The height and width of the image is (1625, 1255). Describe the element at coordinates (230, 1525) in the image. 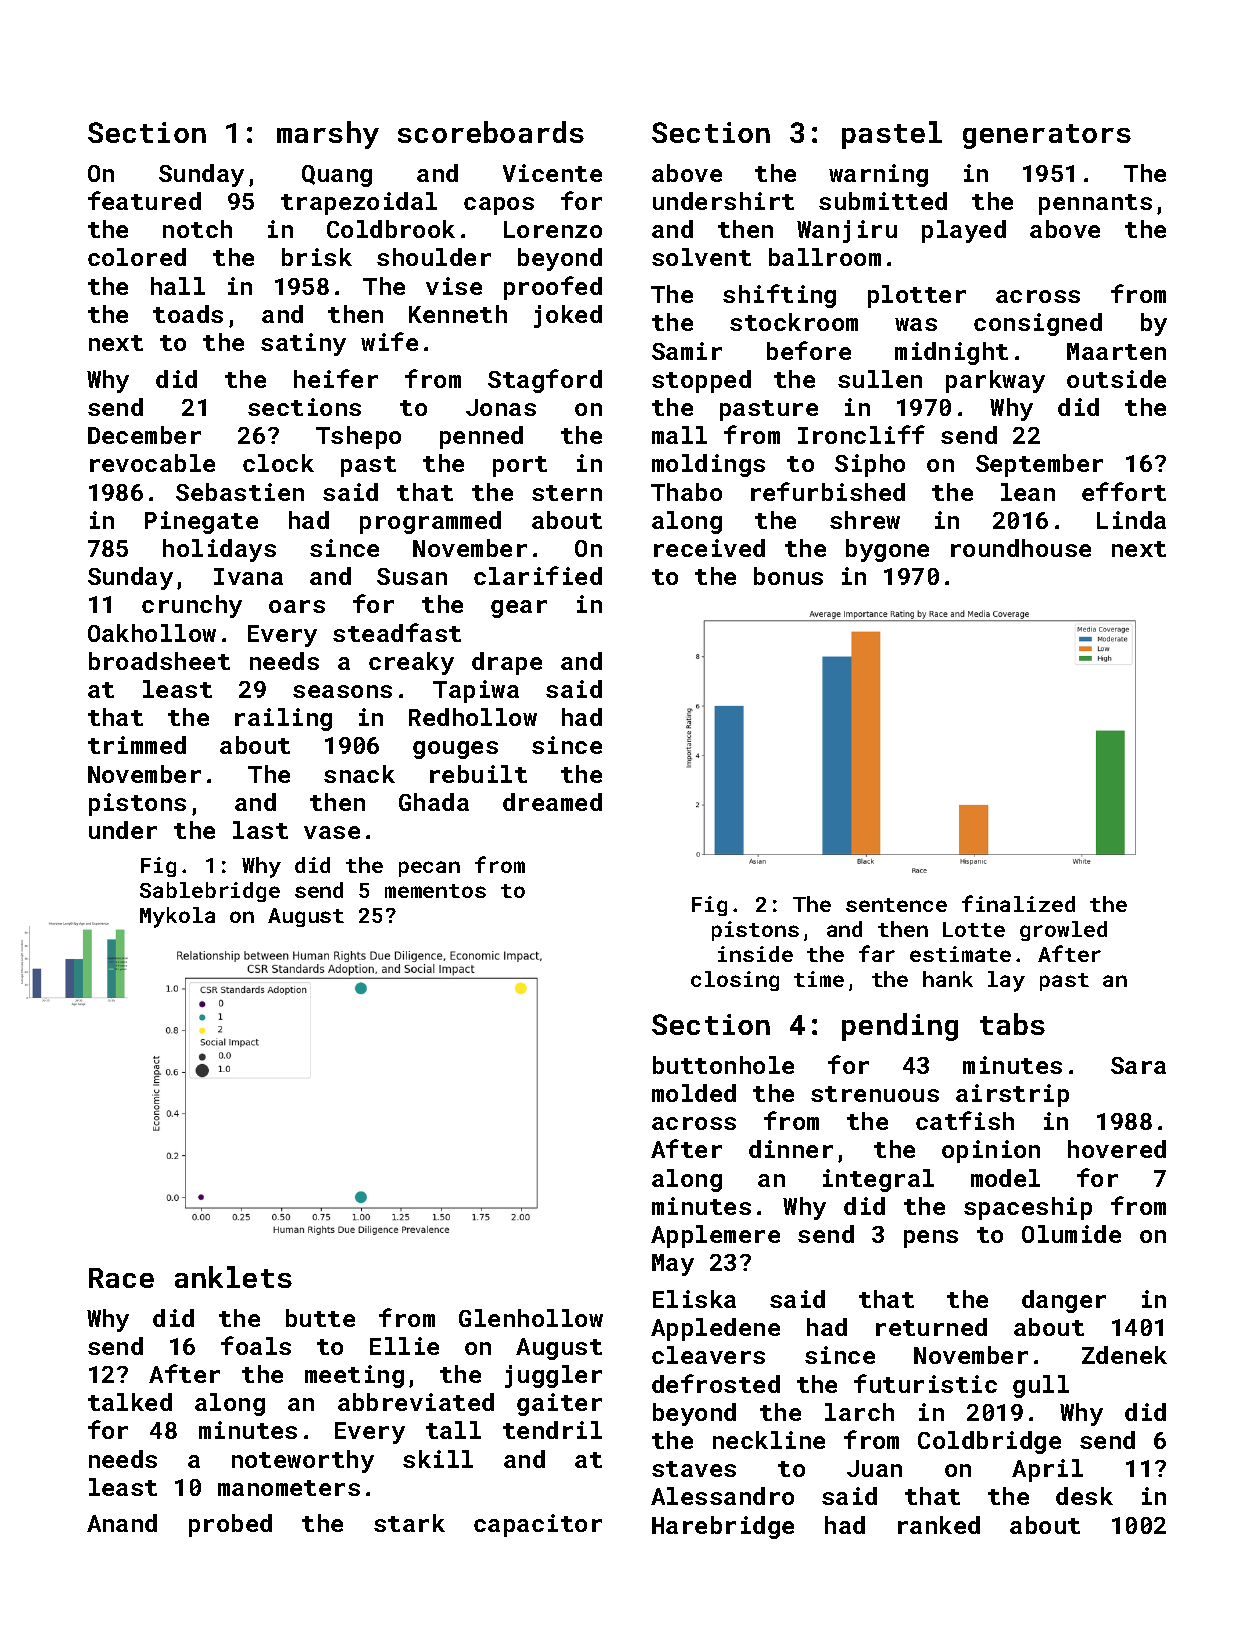

I see `probed` at that location.
